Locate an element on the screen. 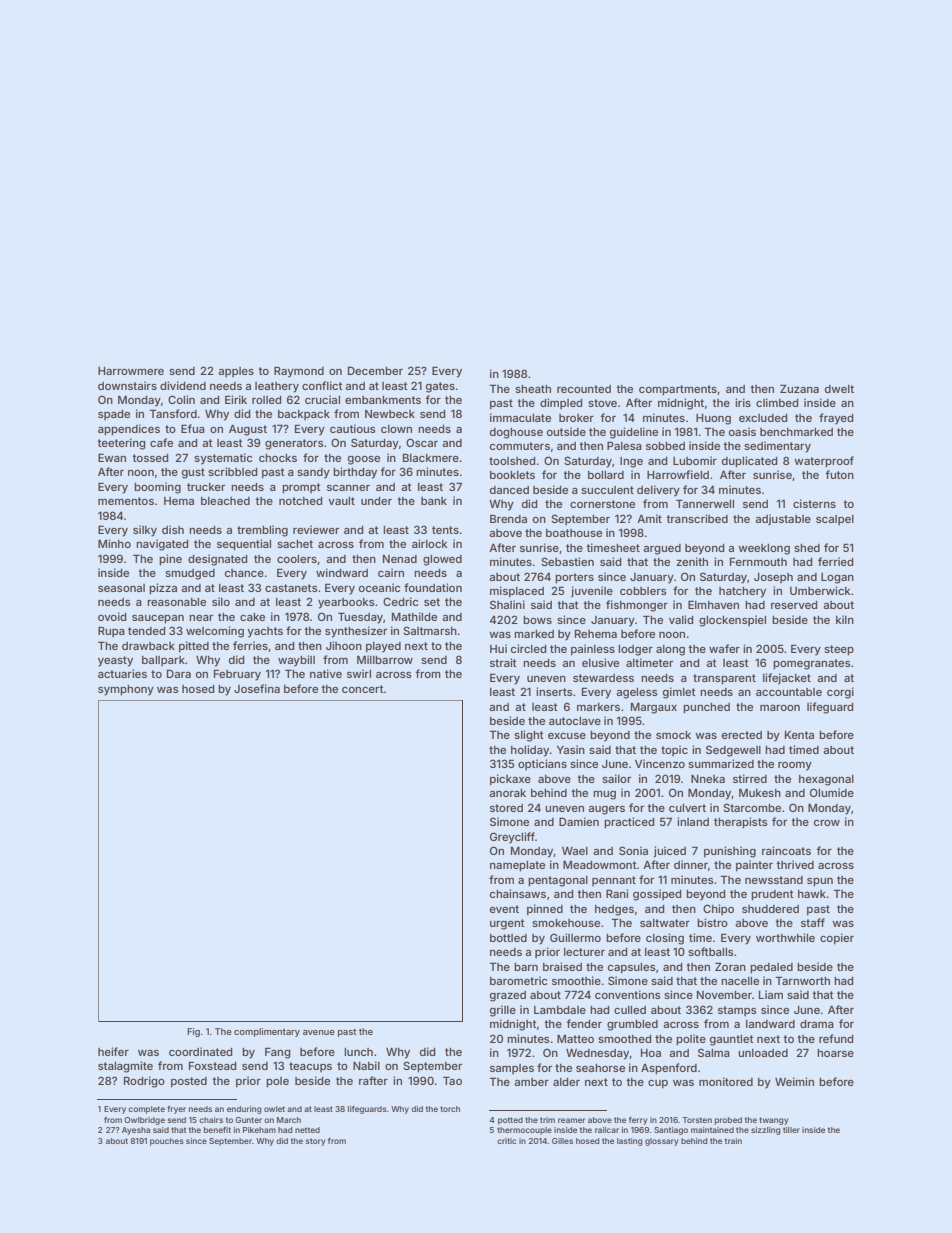 The width and height of the screenshot is (952, 1233). netted is located at coordinates (307, 1130).
